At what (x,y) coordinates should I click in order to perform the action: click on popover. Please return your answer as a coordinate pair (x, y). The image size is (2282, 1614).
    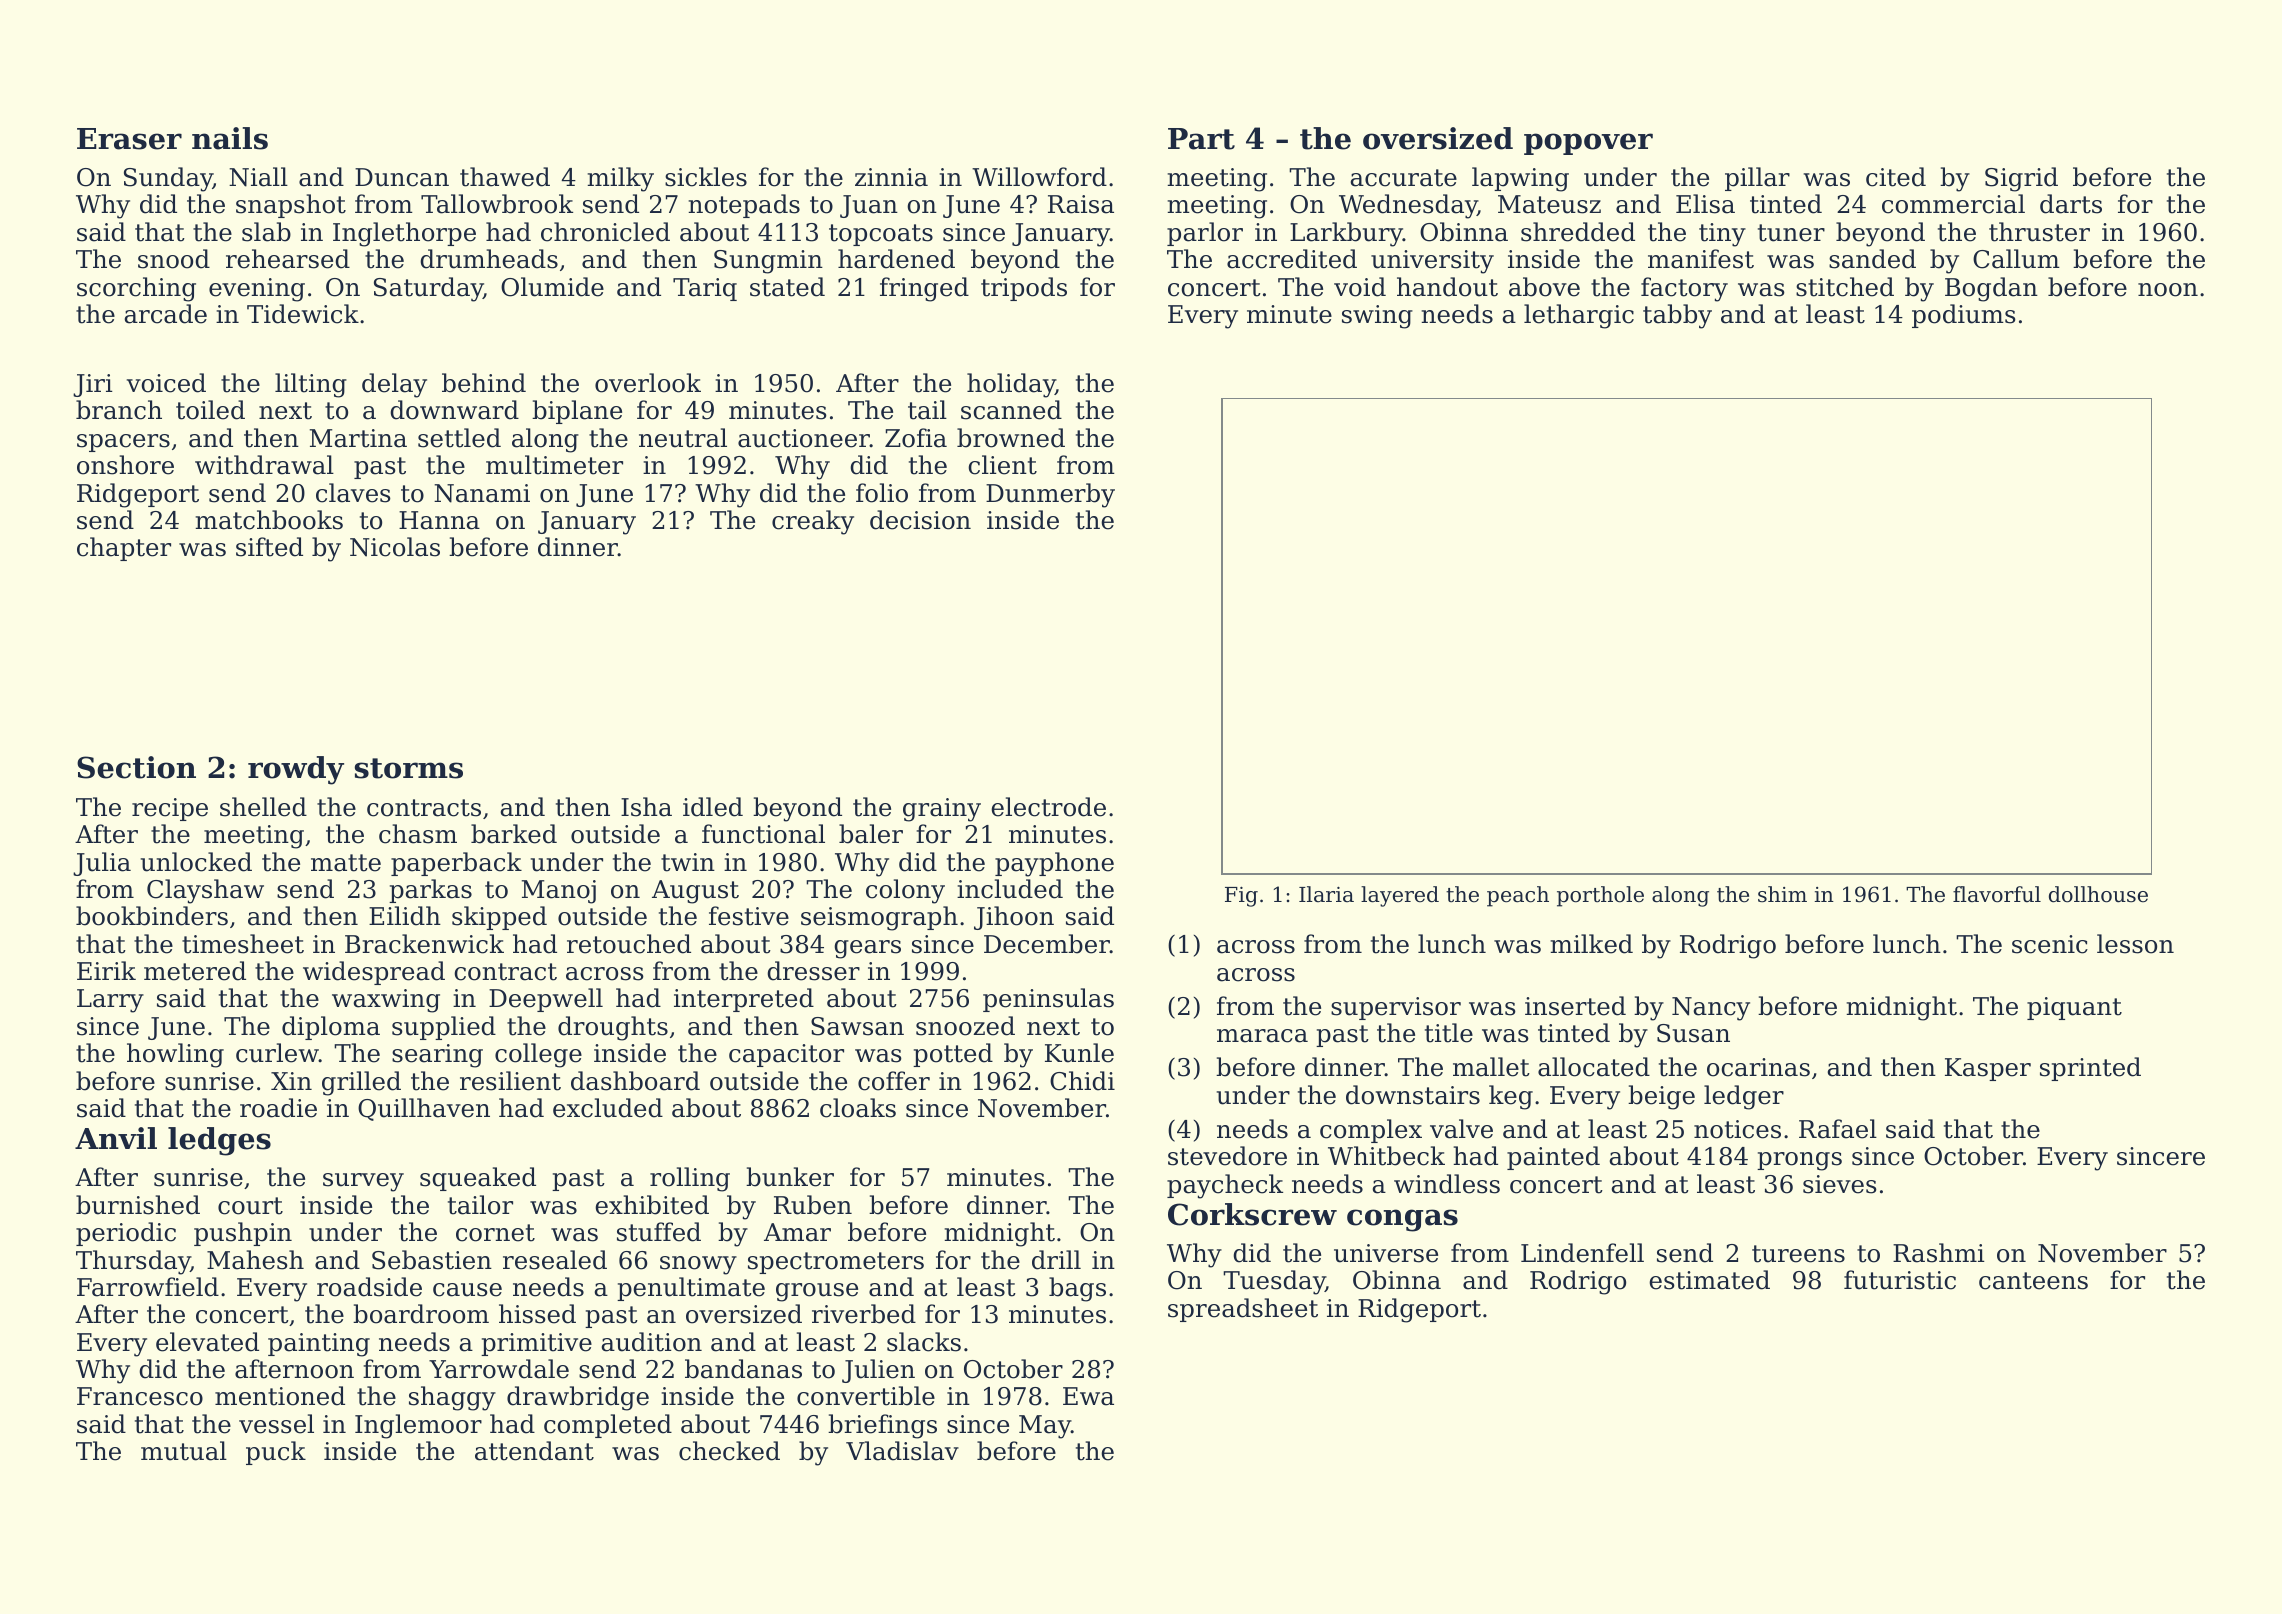
    Looking at the image, I should click on (1588, 144).
